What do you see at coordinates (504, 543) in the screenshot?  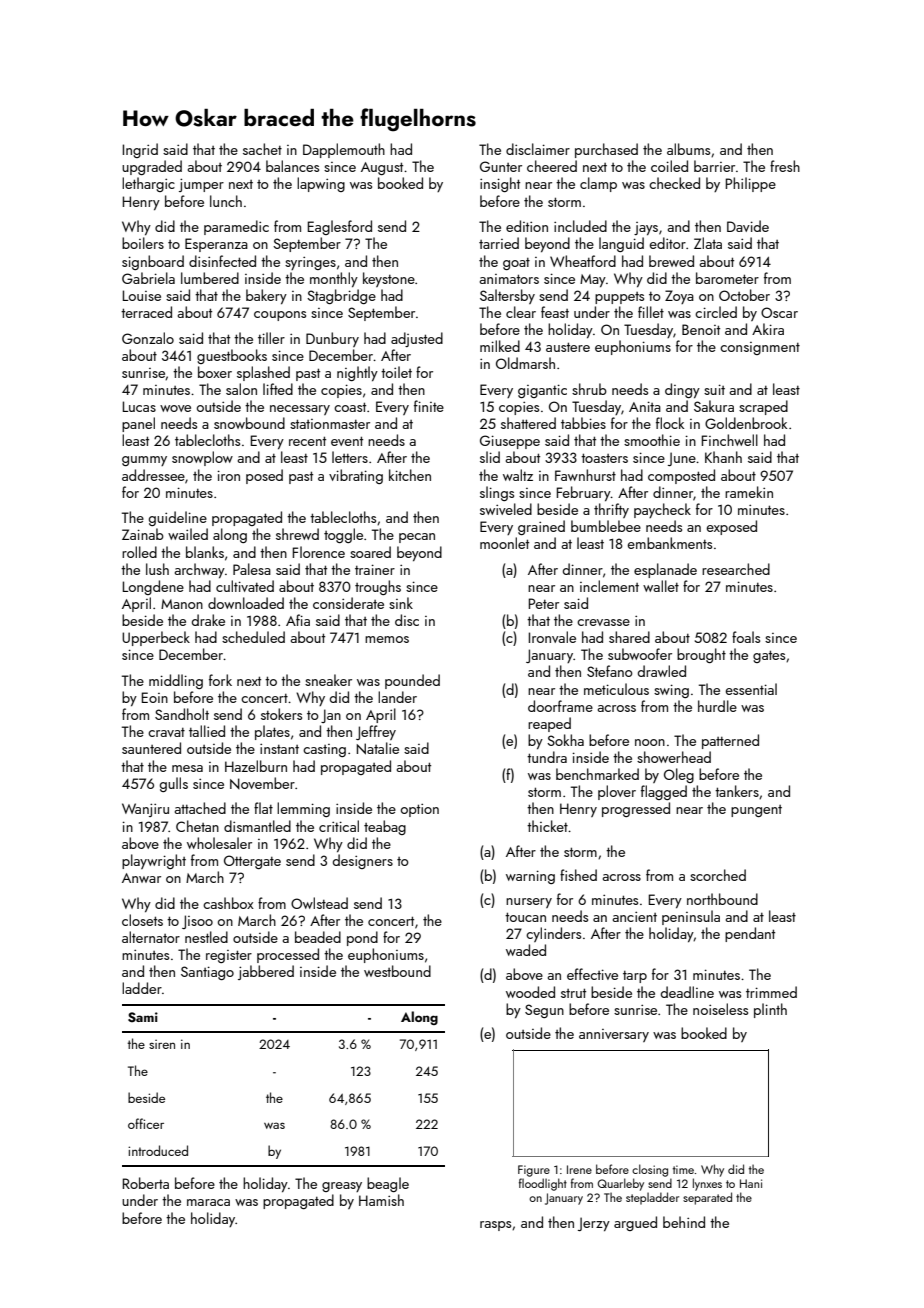 I see `moonlet` at bounding box center [504, 543].
